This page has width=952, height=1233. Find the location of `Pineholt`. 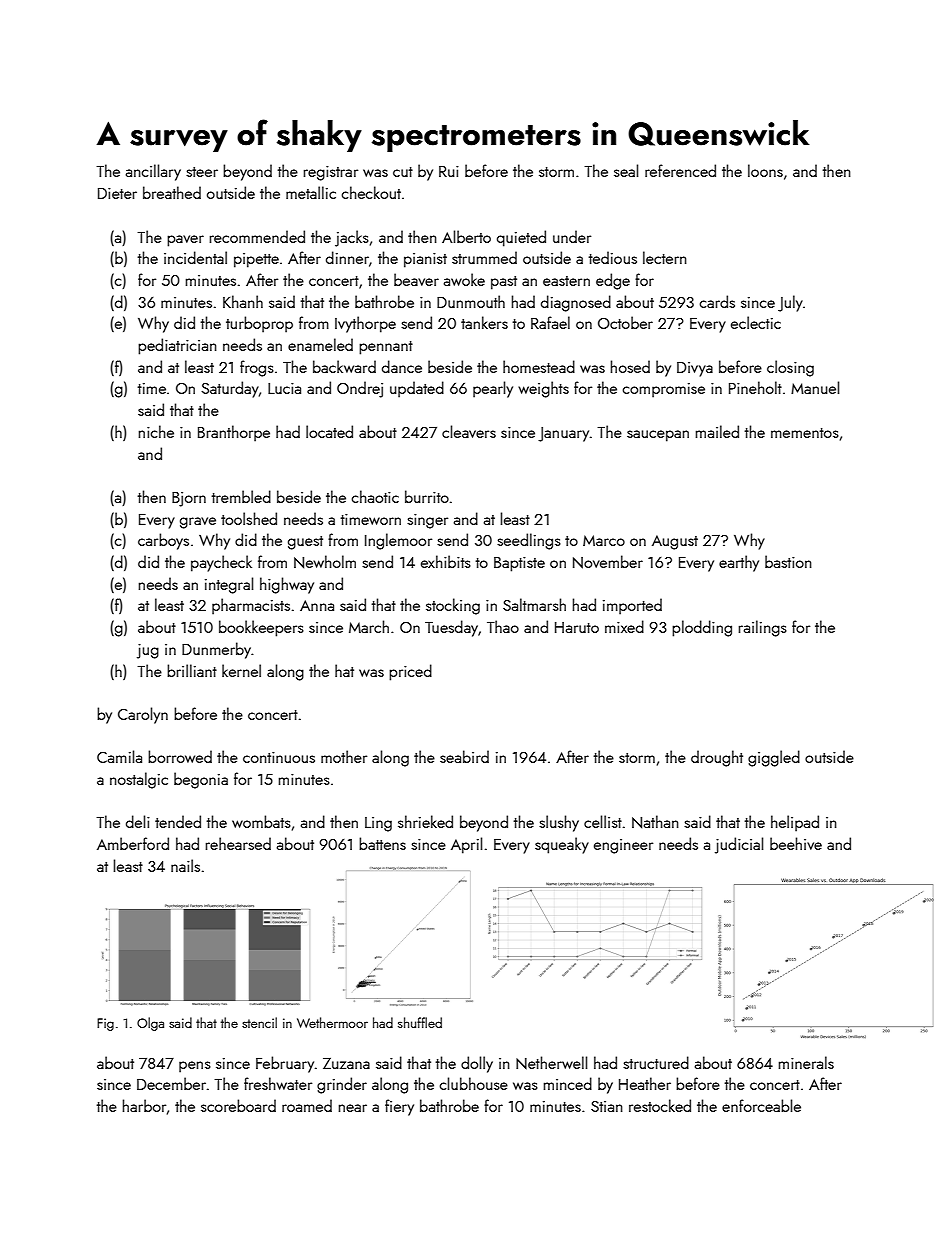

Pineholt is located at coordinates (755, 387).
